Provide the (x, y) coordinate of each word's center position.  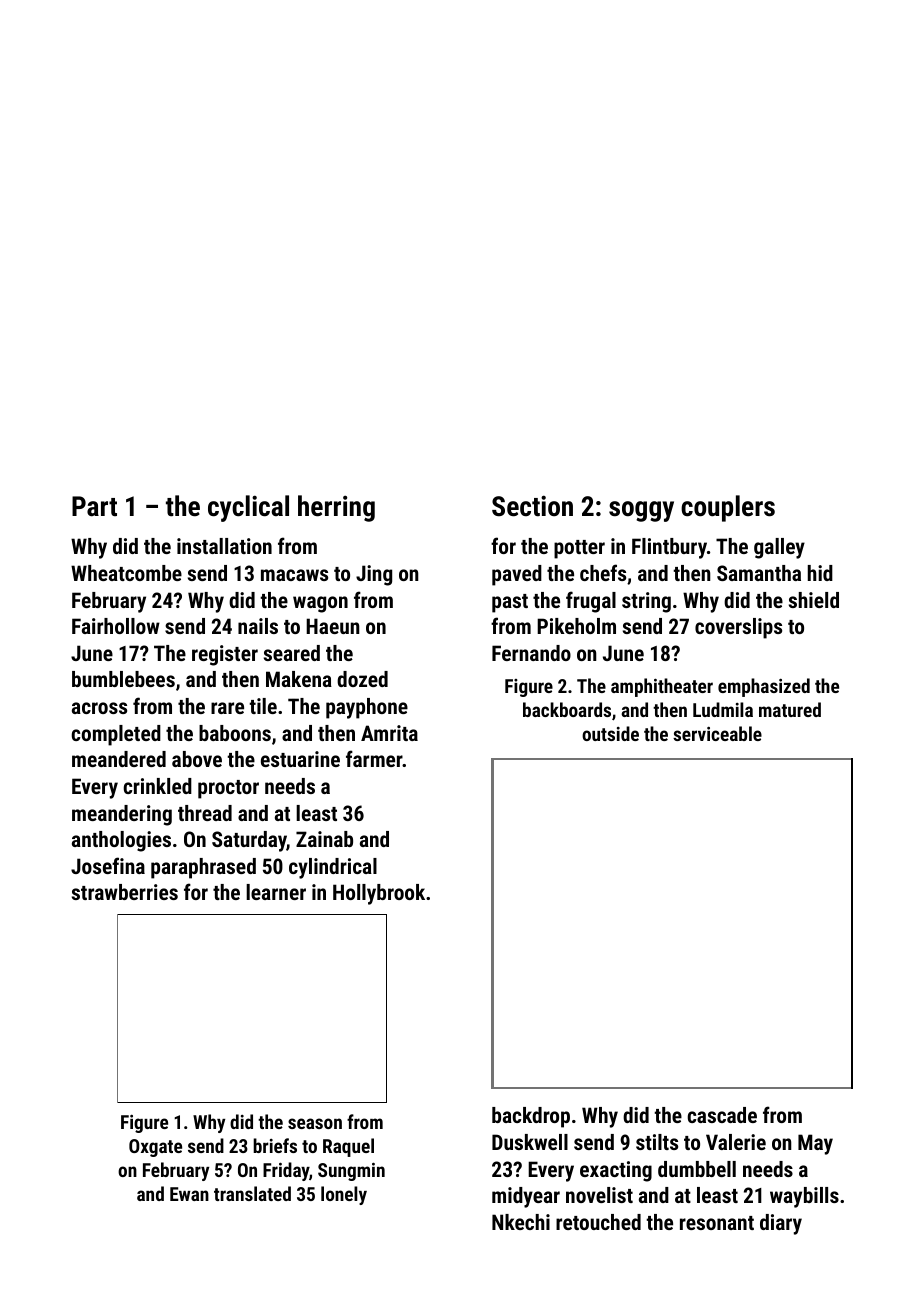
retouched (598, 1222)
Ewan (189, 1194)
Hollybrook (379, 894)
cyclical (248, 508)
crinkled (157, 786)
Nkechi (521, 1222)
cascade (722, 1115)
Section (532, 506)
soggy (641, 511)
